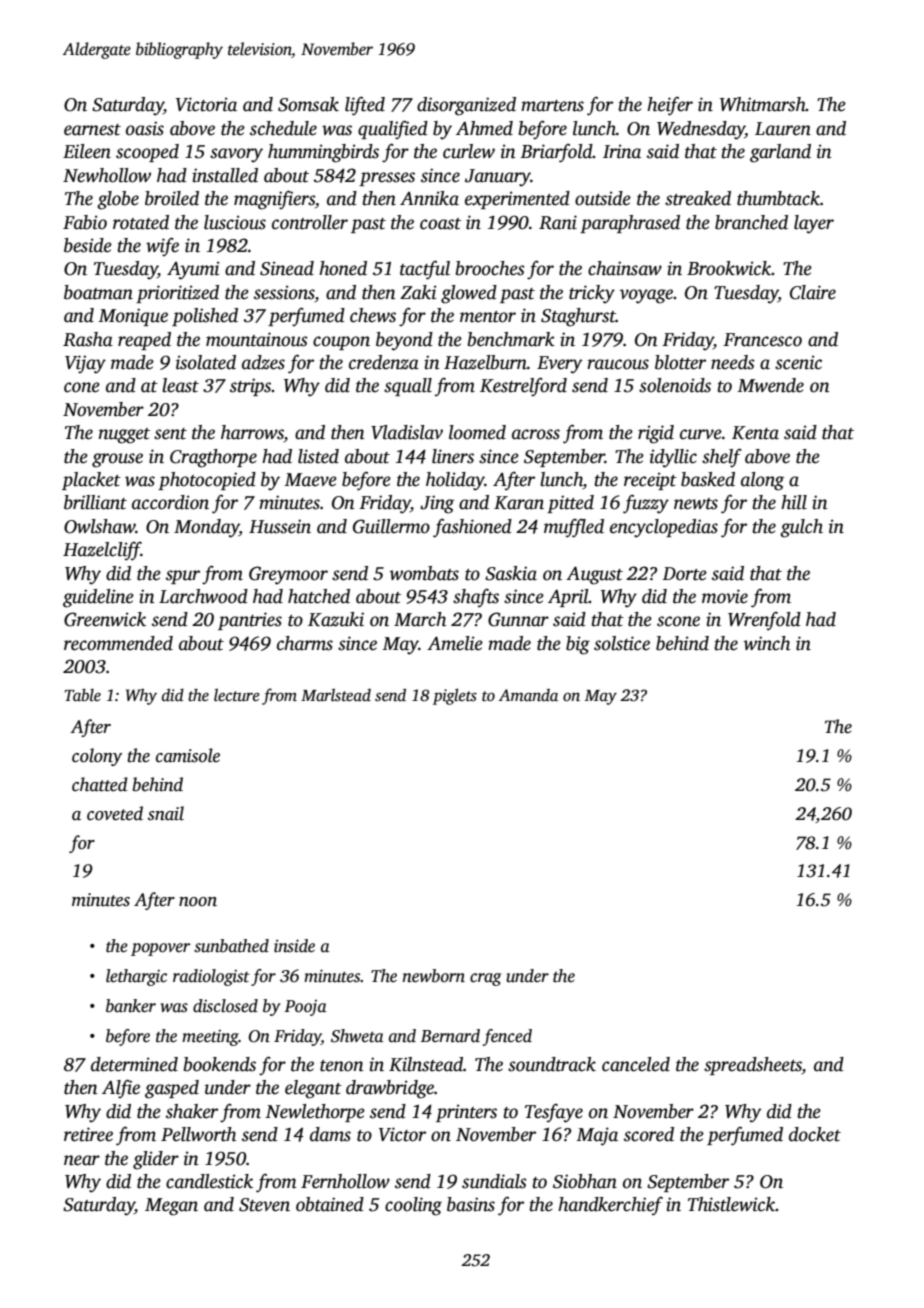 The height and width of the document is (1308, 924). What do you see at coordinates (490, 268) in the document?
I see `brooches` at bounding box center [490, 268].
